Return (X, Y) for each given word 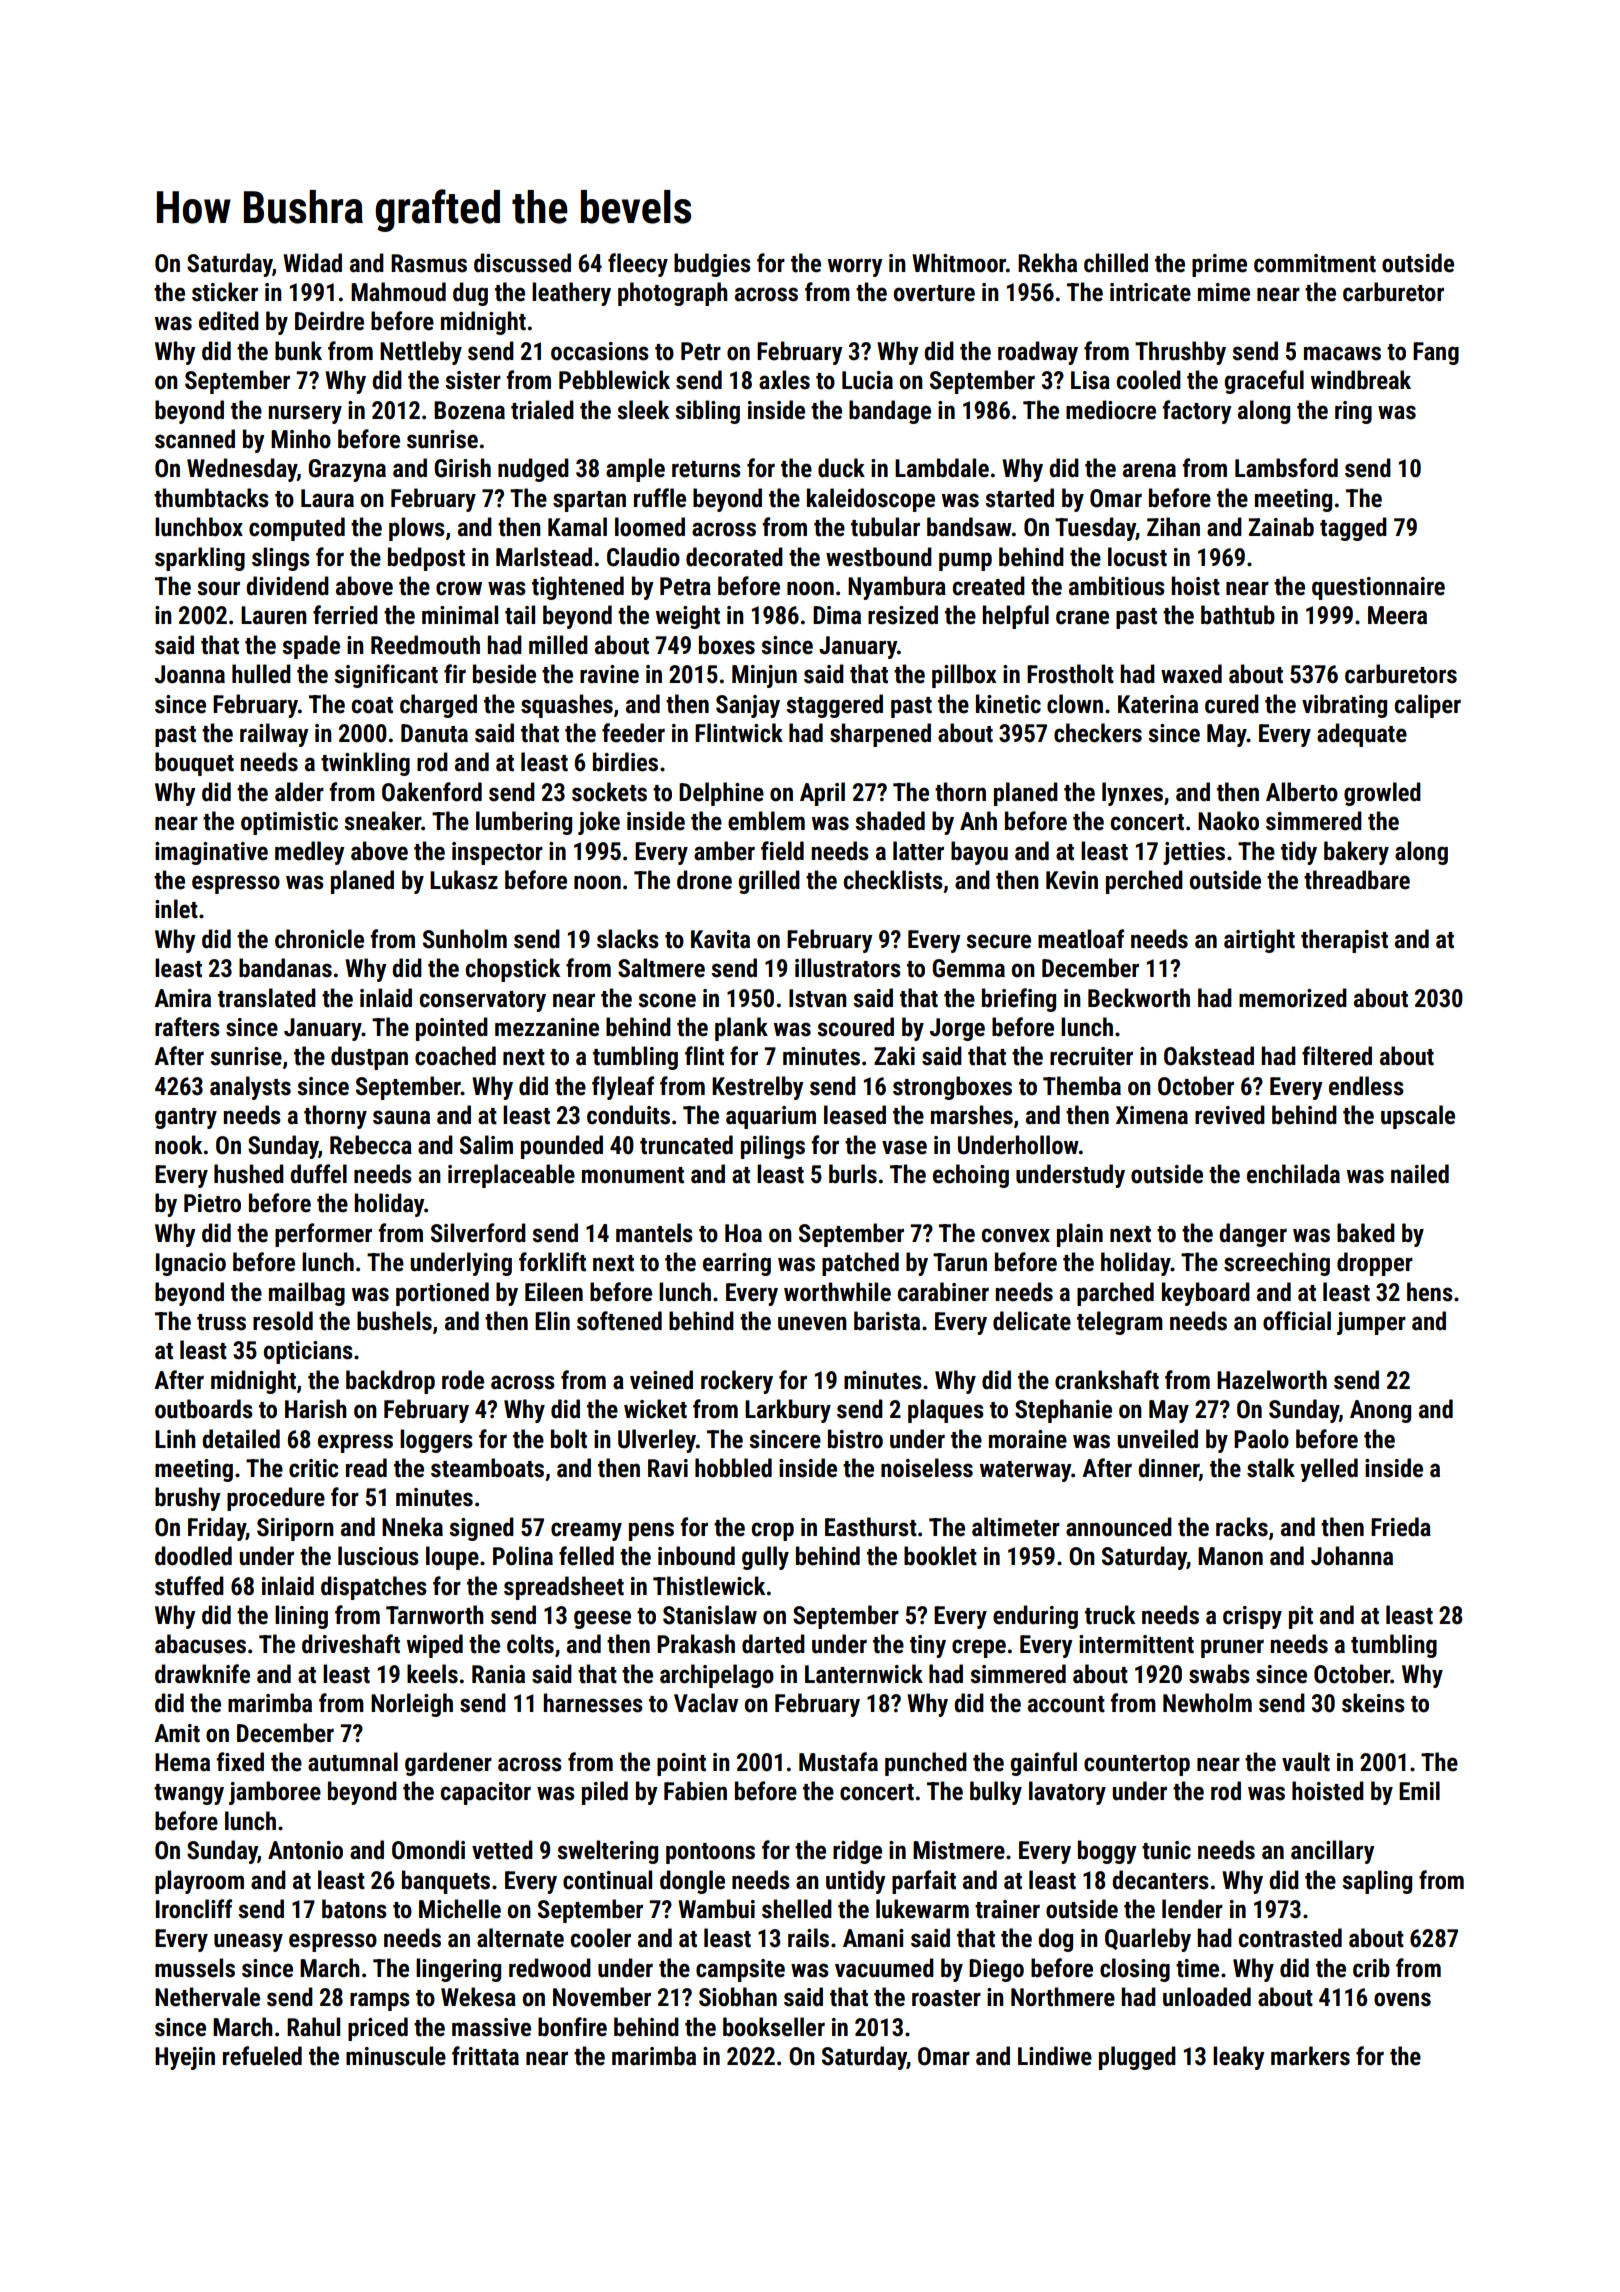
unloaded (1207, 1997)
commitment (1315, 263)
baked (1366, 1233)
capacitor (486, 1793)
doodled (193, 1556)
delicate (1032, 1321)
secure (998, 941)
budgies (712, 265)
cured (1232, 704)
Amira (182, 998)
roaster (946, 1998)
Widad (312, 263)
